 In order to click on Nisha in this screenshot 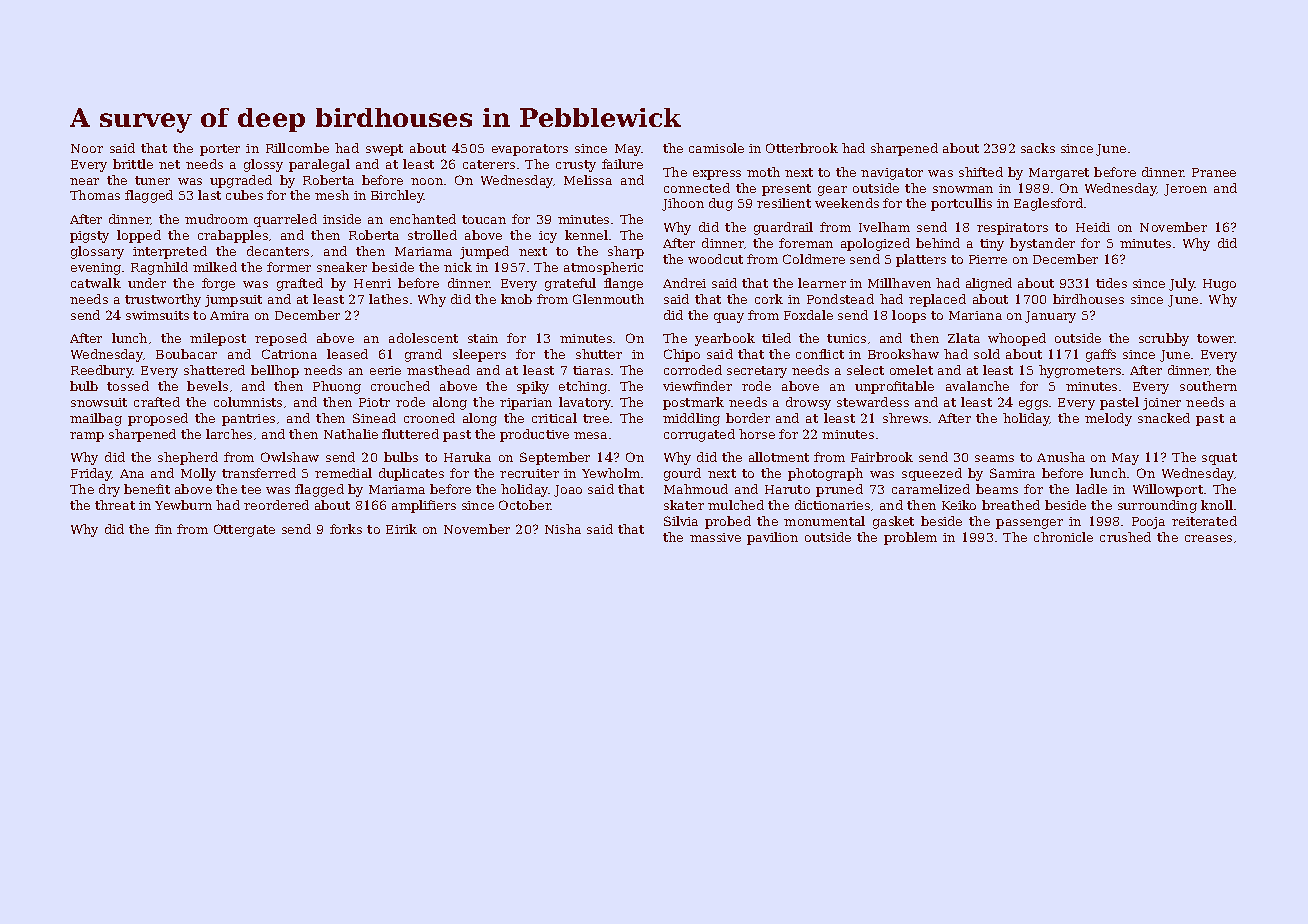, I will do `click(563, 529)`.
